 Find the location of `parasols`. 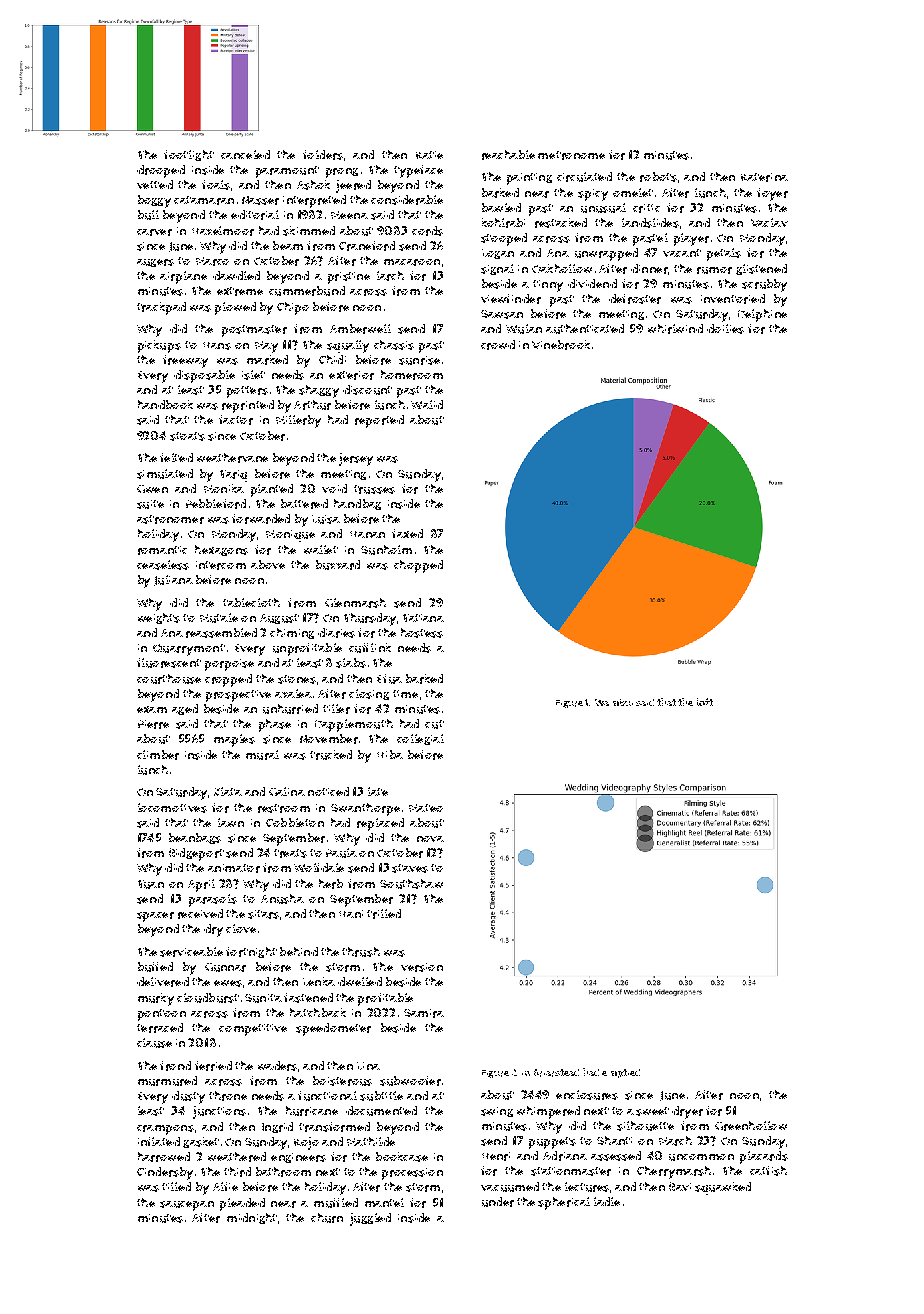

parasols is located at coordinates (213, 900).
